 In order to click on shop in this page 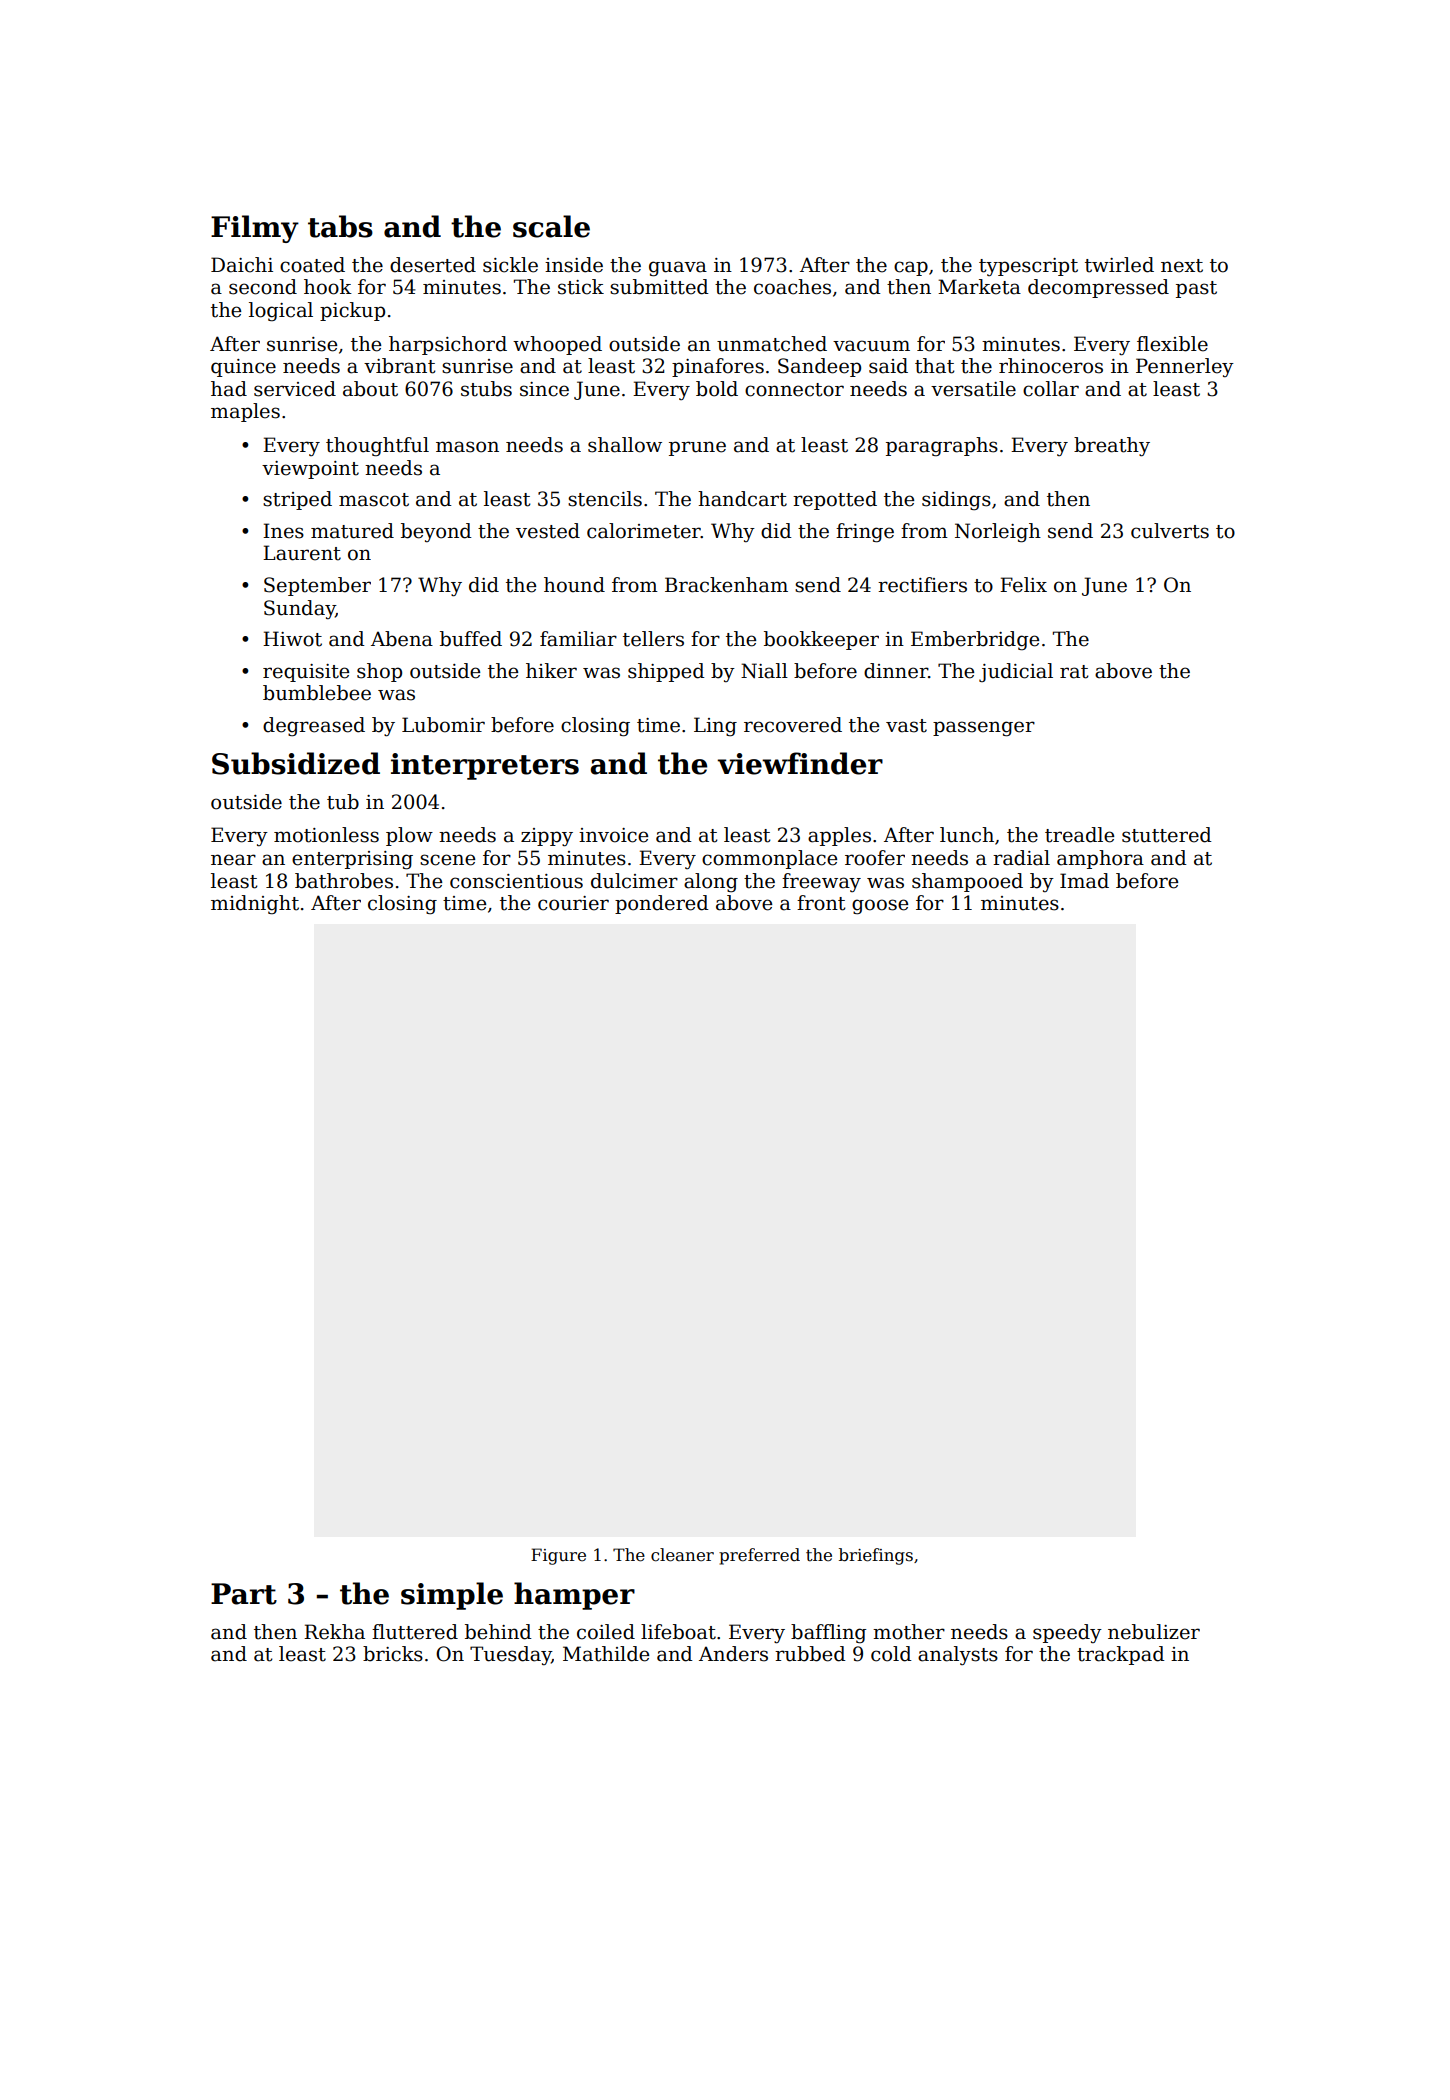, I will do `click(379, 672)`.
